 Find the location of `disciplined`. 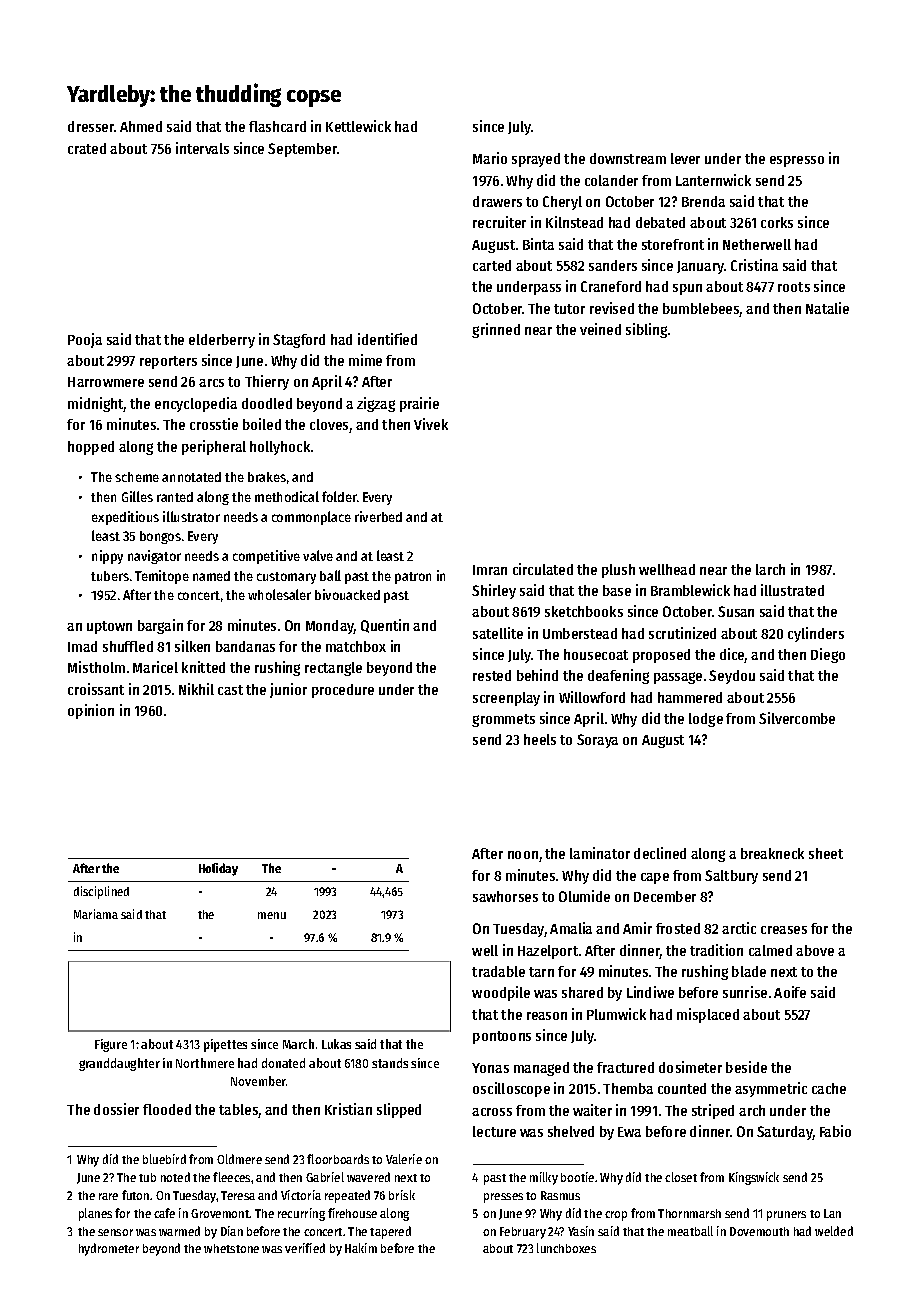

disciplined is located at coordinates (101, 892).
